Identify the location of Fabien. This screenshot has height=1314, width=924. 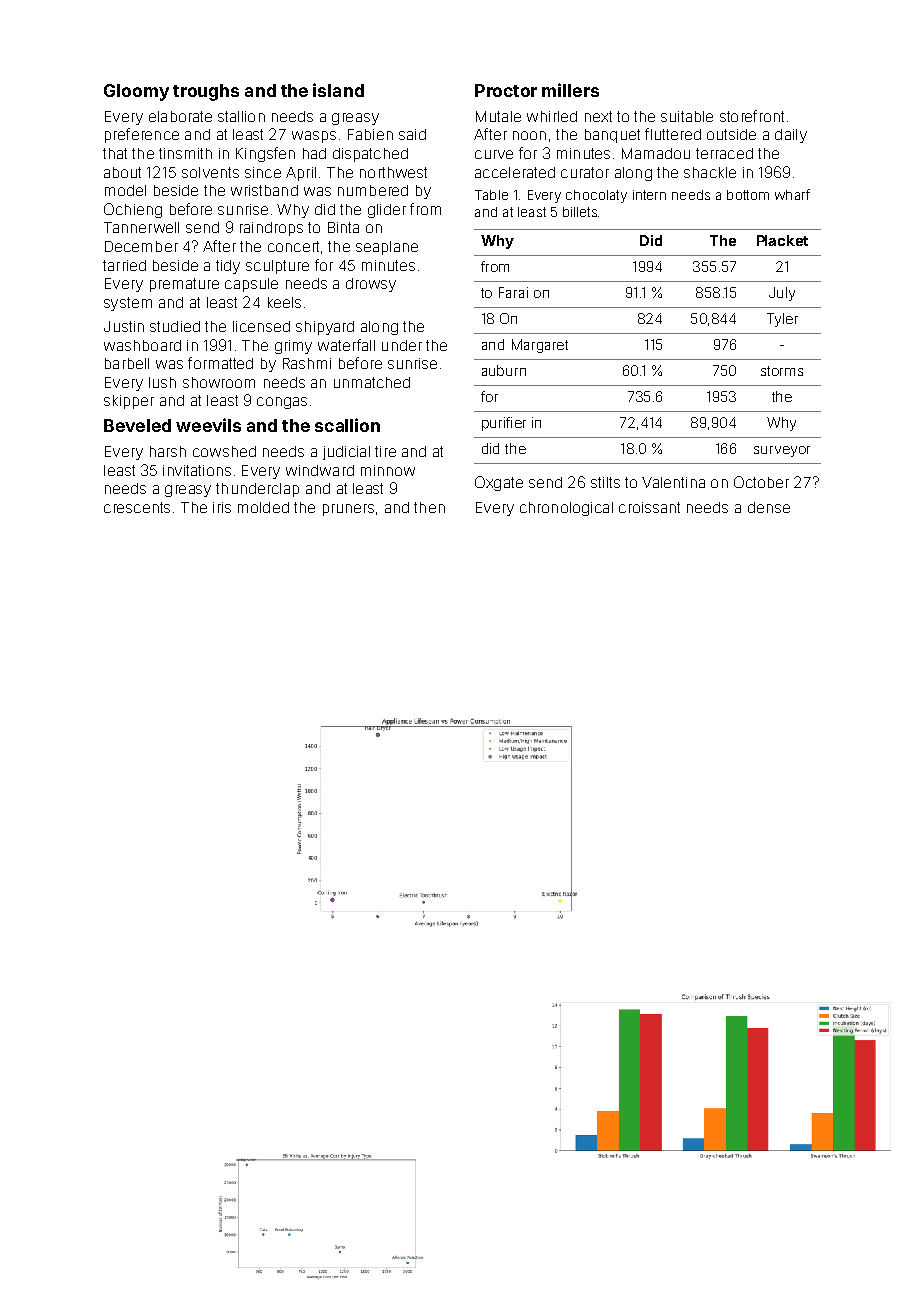
(370, 134).
